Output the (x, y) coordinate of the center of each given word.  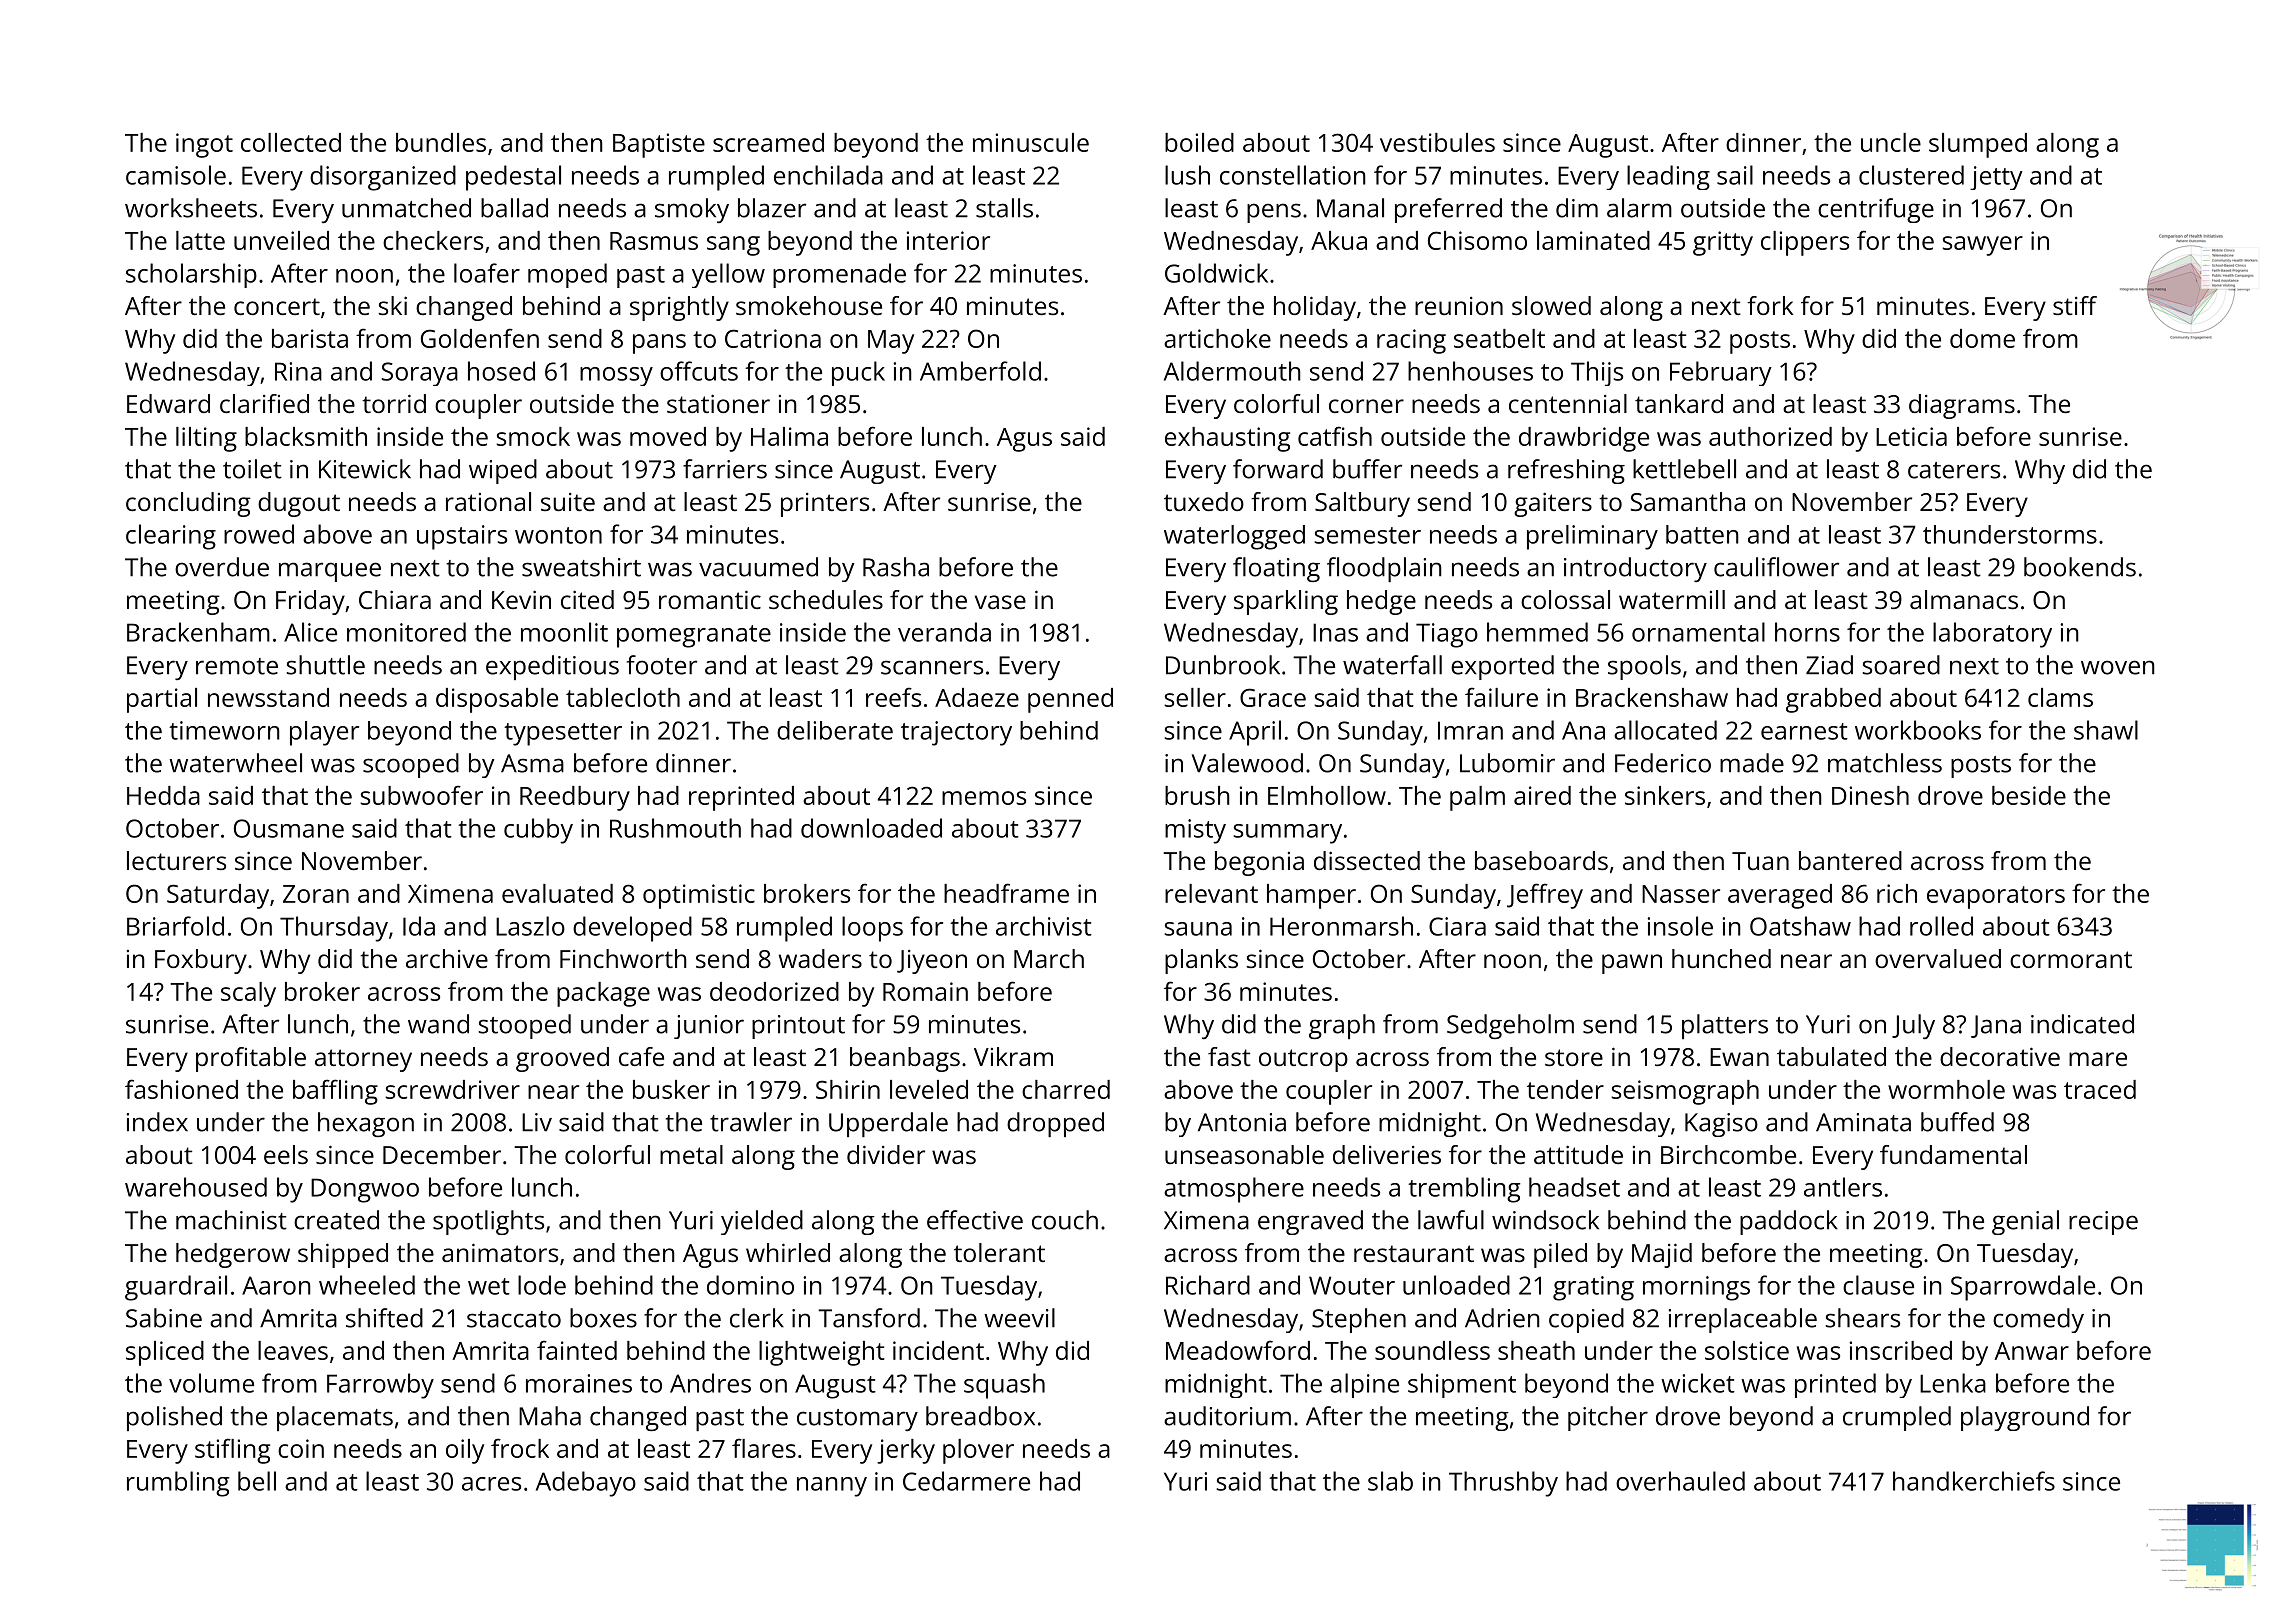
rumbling (178, 1484)
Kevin (521, 599)
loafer (487, 273)
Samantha (1688, 501)
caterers (1954, 470)
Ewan (1739, 1057)
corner (1366, 406)
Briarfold (175, 926)
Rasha (896, 567)
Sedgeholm (1510, 1026)
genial (2025, 1222)
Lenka (1953, 1383)
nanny (832, 1487)
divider (886, 1154)
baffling (335, 1092)
